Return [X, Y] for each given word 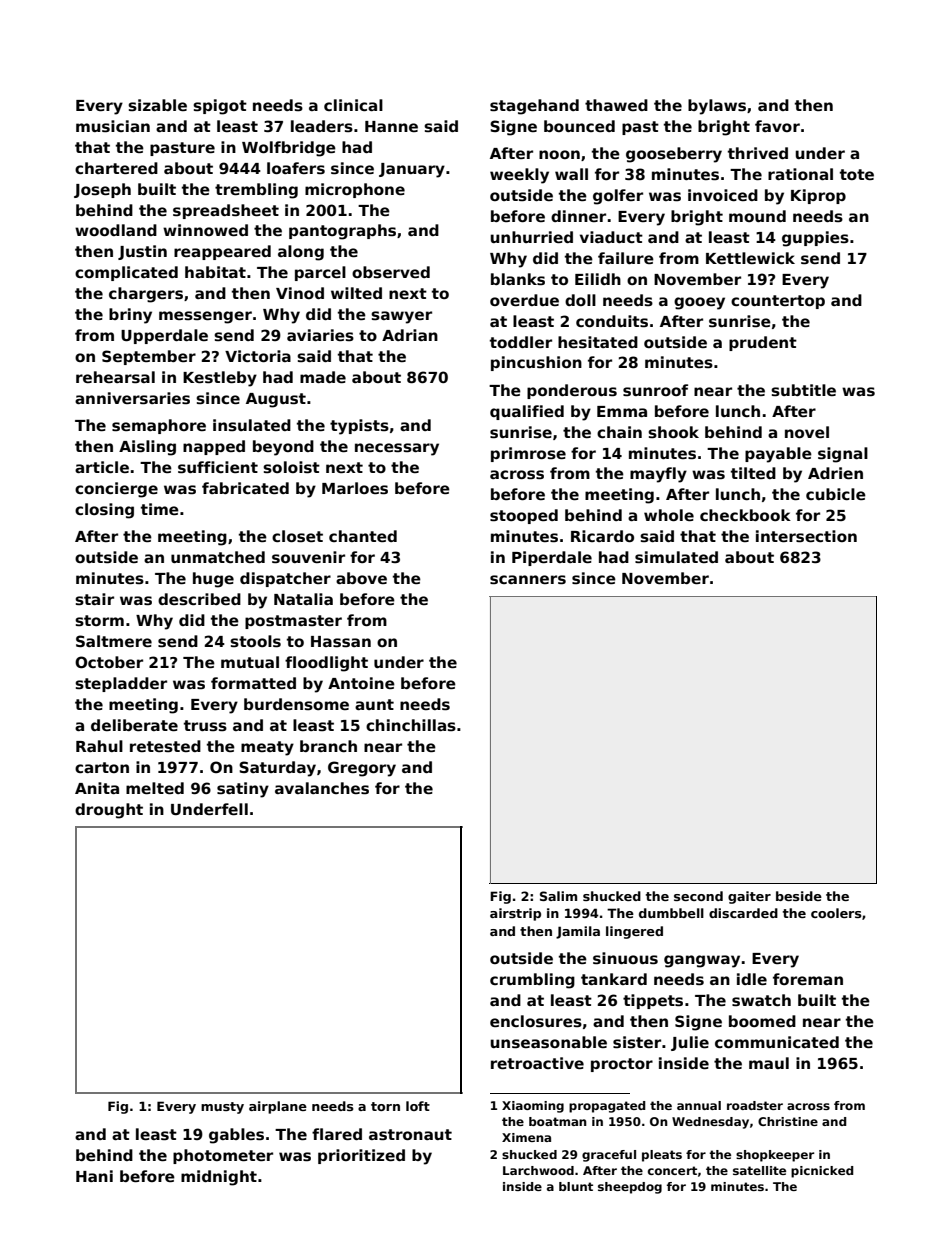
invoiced [723, 195]
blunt [576, 1186]
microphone [355, 190]
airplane [278, 1107]
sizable [157, 105]
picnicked [822, 1172]
